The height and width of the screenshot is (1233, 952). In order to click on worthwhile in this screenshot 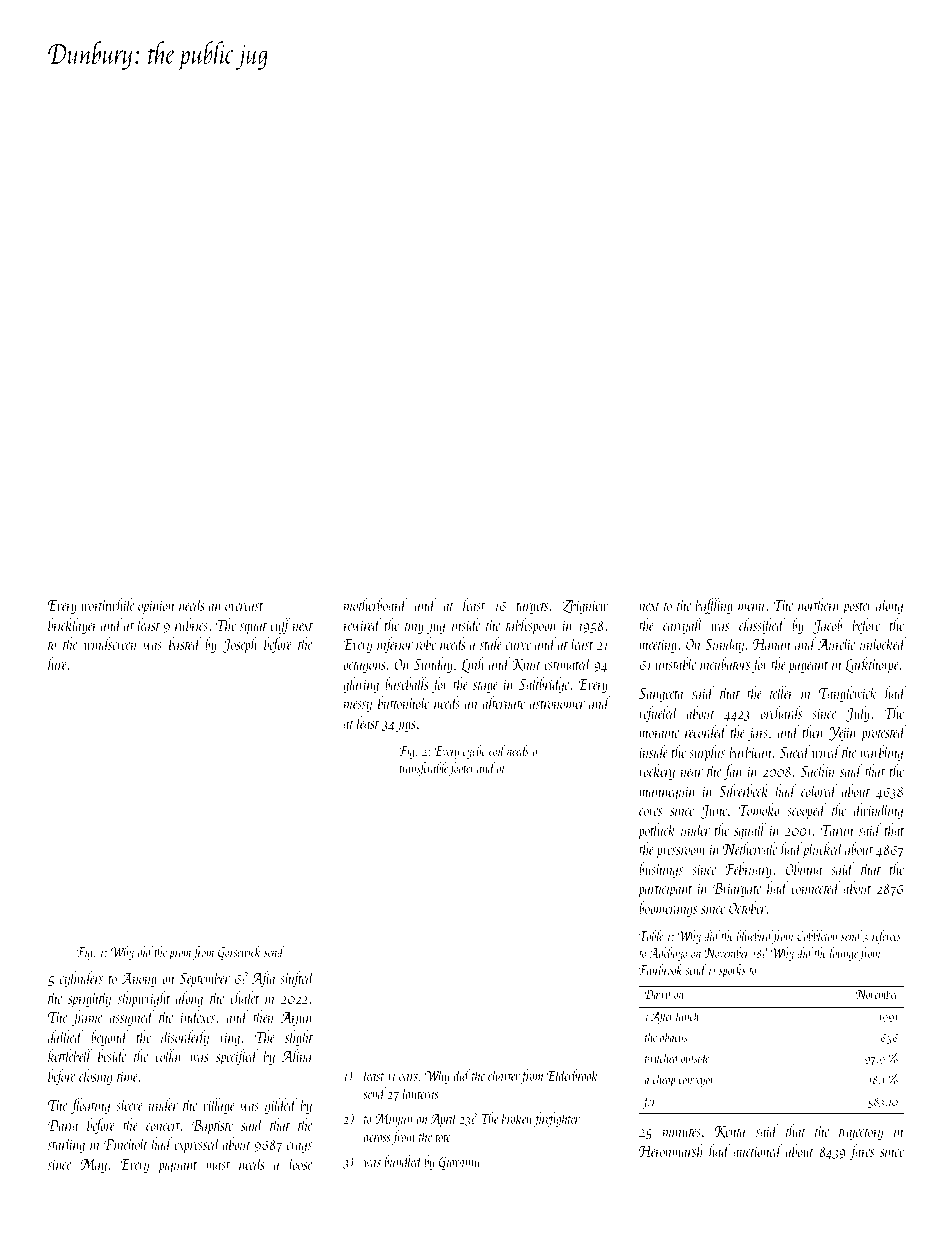, I will do `click(107, 604)`.
